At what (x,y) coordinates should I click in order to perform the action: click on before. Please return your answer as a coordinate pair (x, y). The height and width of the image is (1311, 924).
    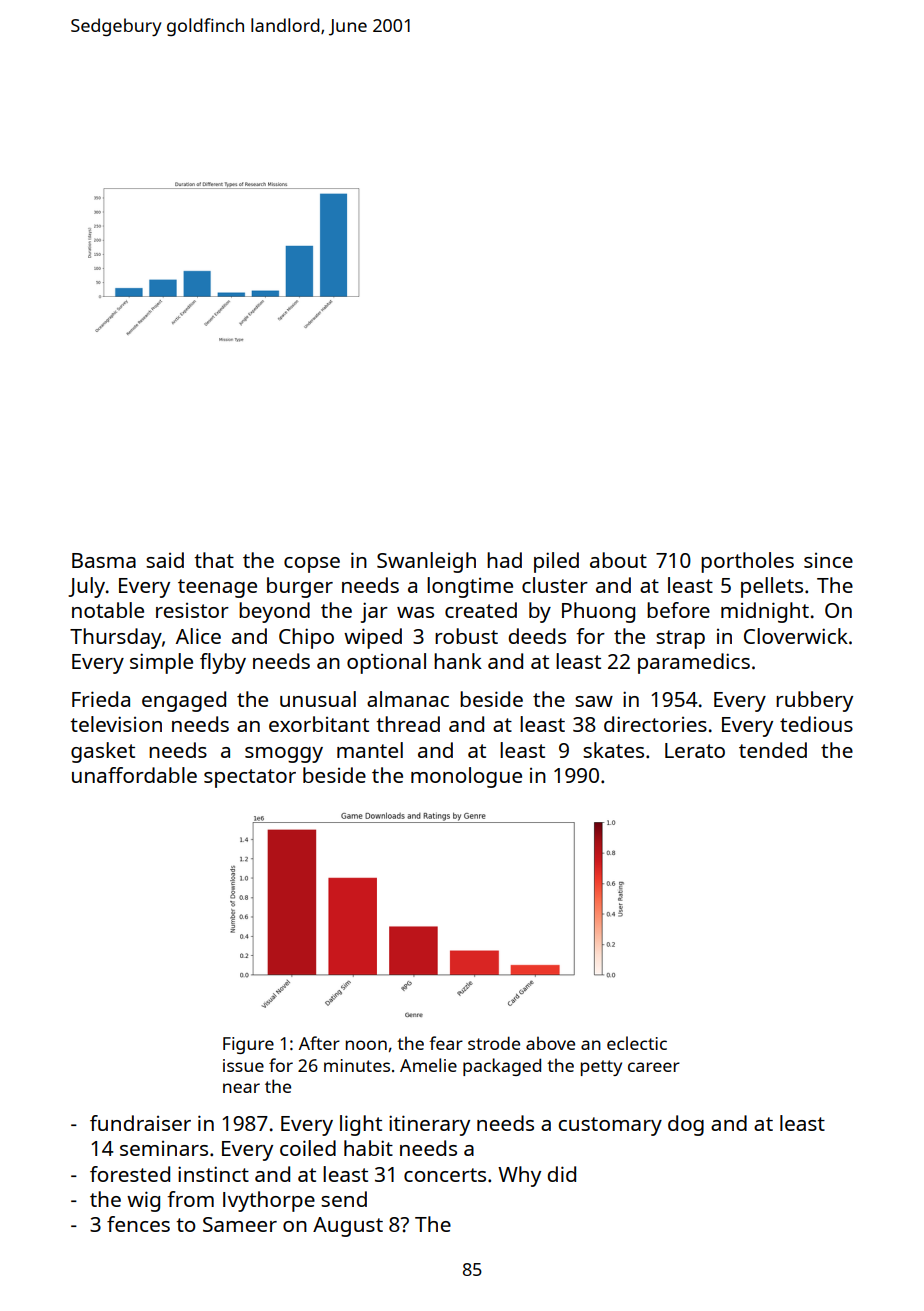
    Looking at the image, I should click on (678, 610).
